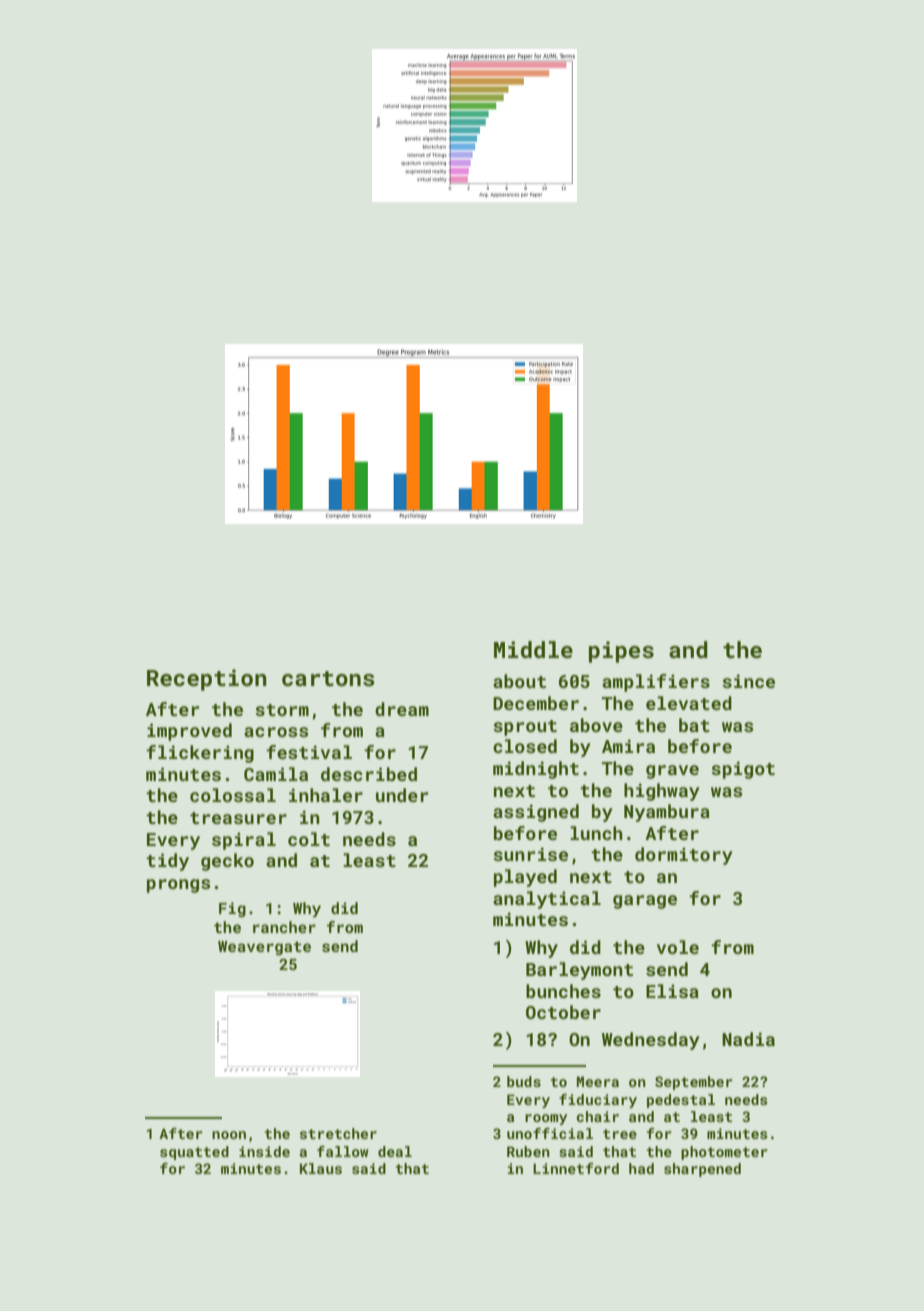 The image size is (924, 1311). I want to click on dormitory, so click(684, 856).
